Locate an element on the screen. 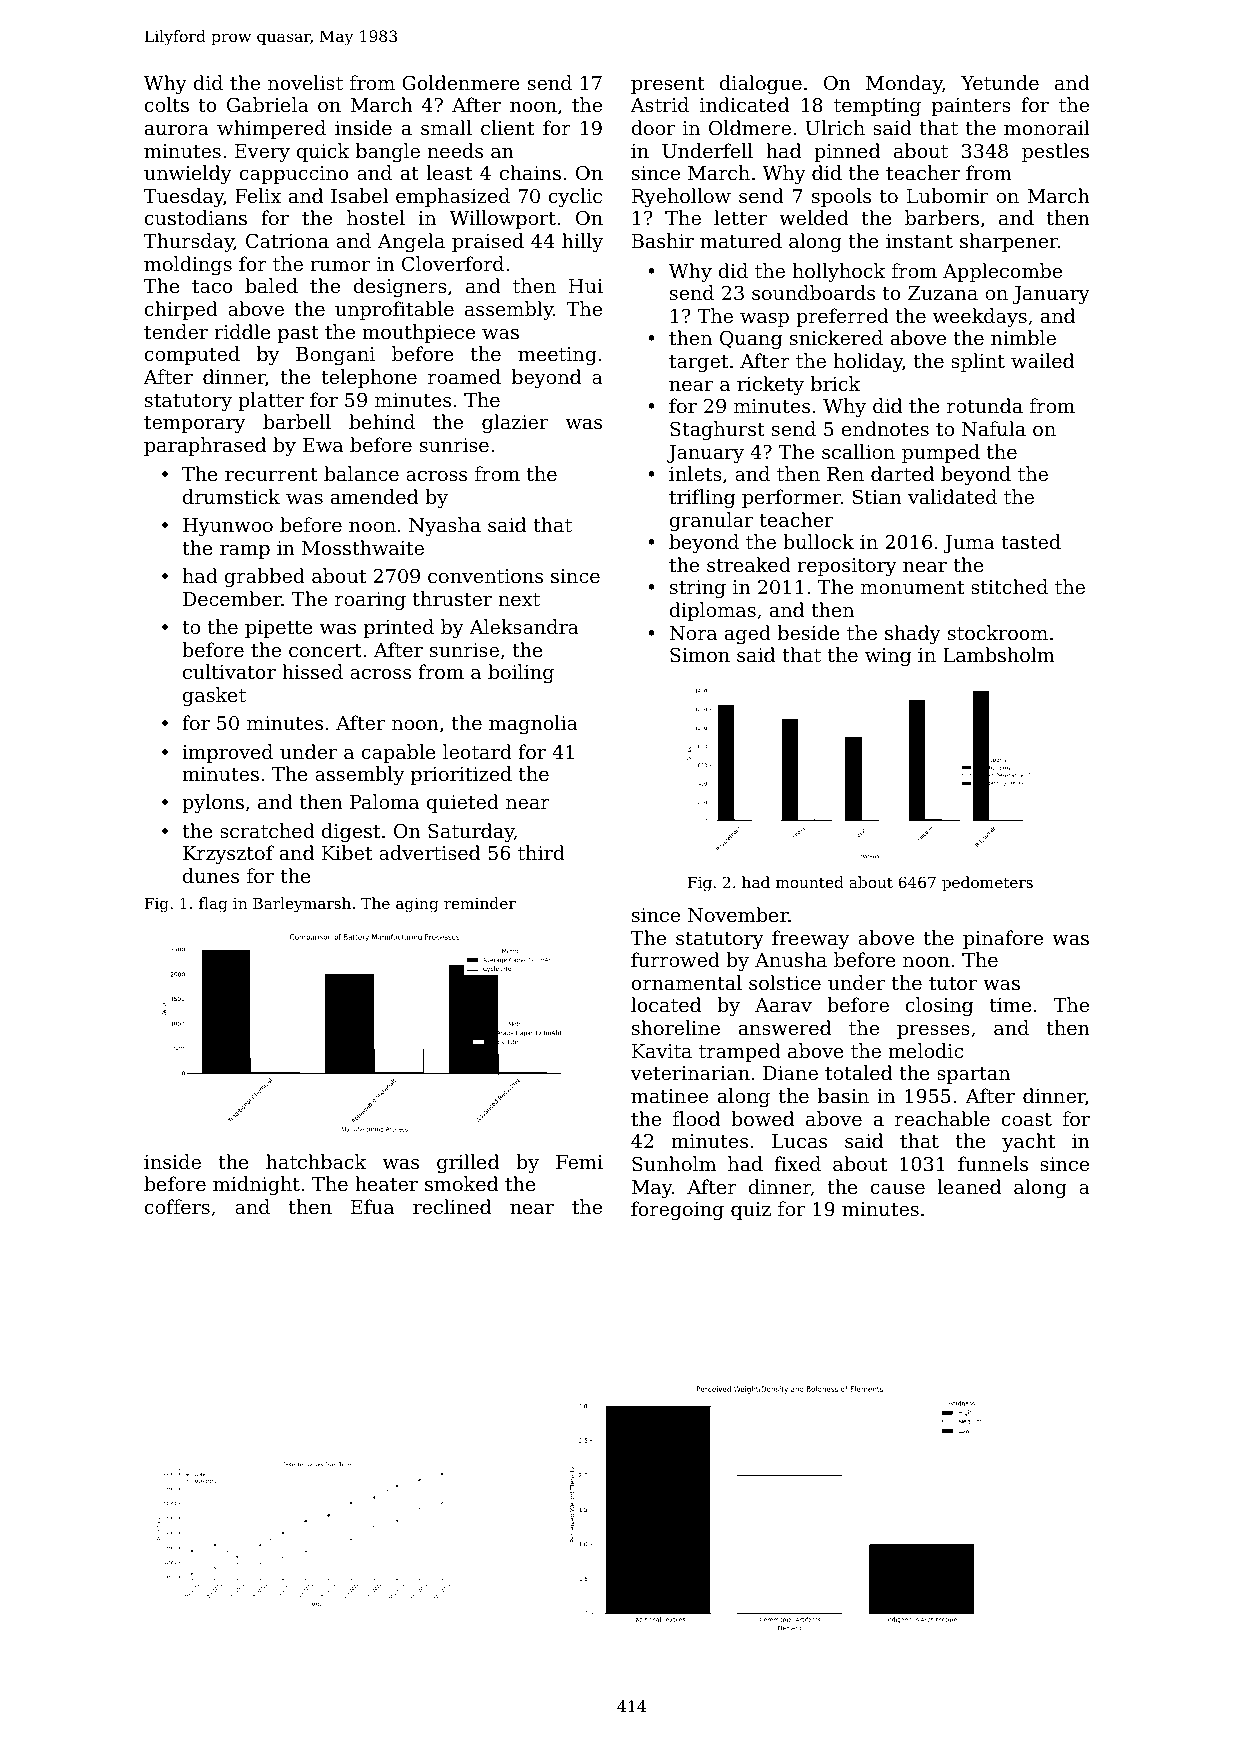  tasted is located at coordinates (1031, 541).
